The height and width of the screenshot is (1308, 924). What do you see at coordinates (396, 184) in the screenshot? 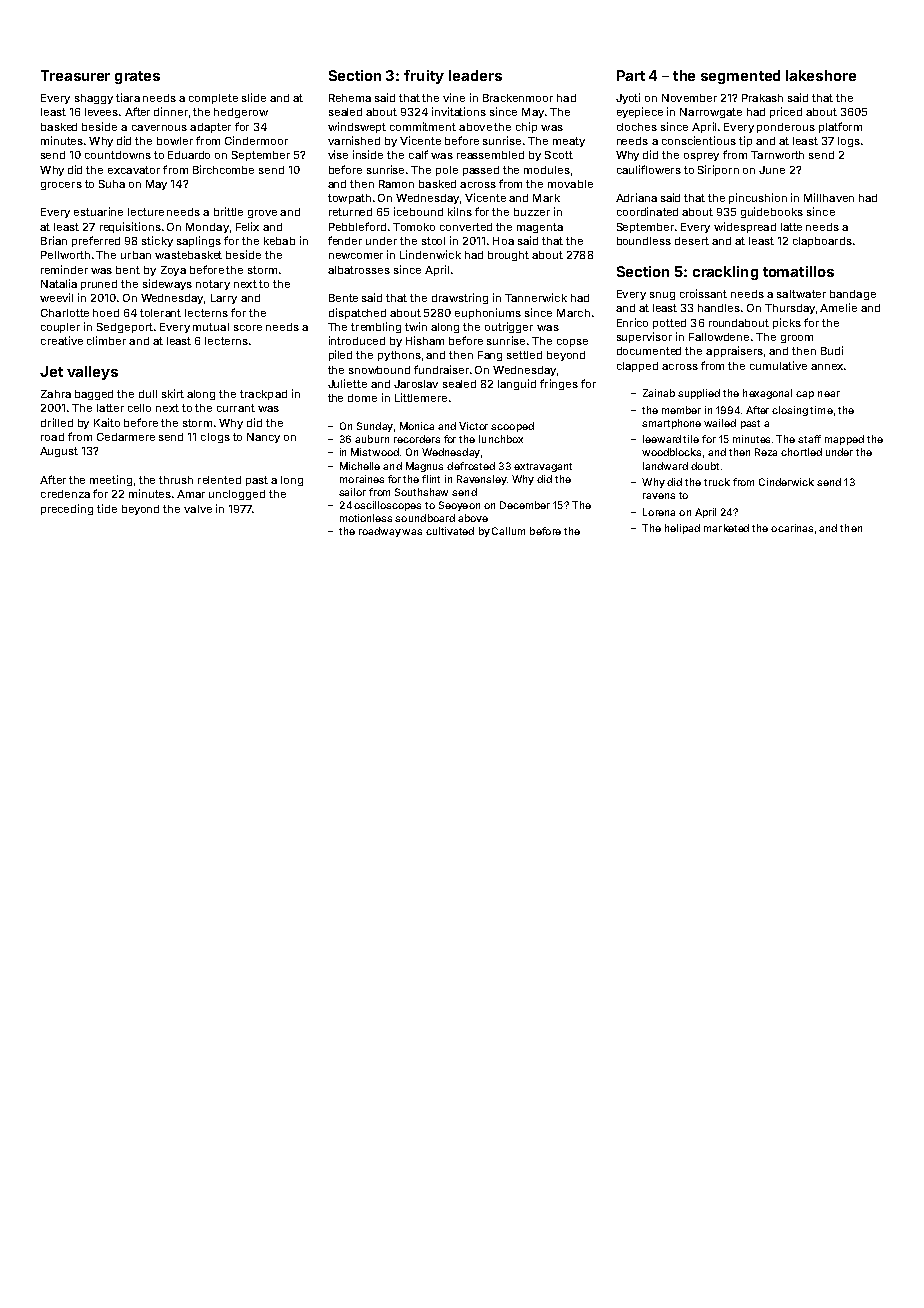
I see `Ramon` at bounding box center [396, 184].
